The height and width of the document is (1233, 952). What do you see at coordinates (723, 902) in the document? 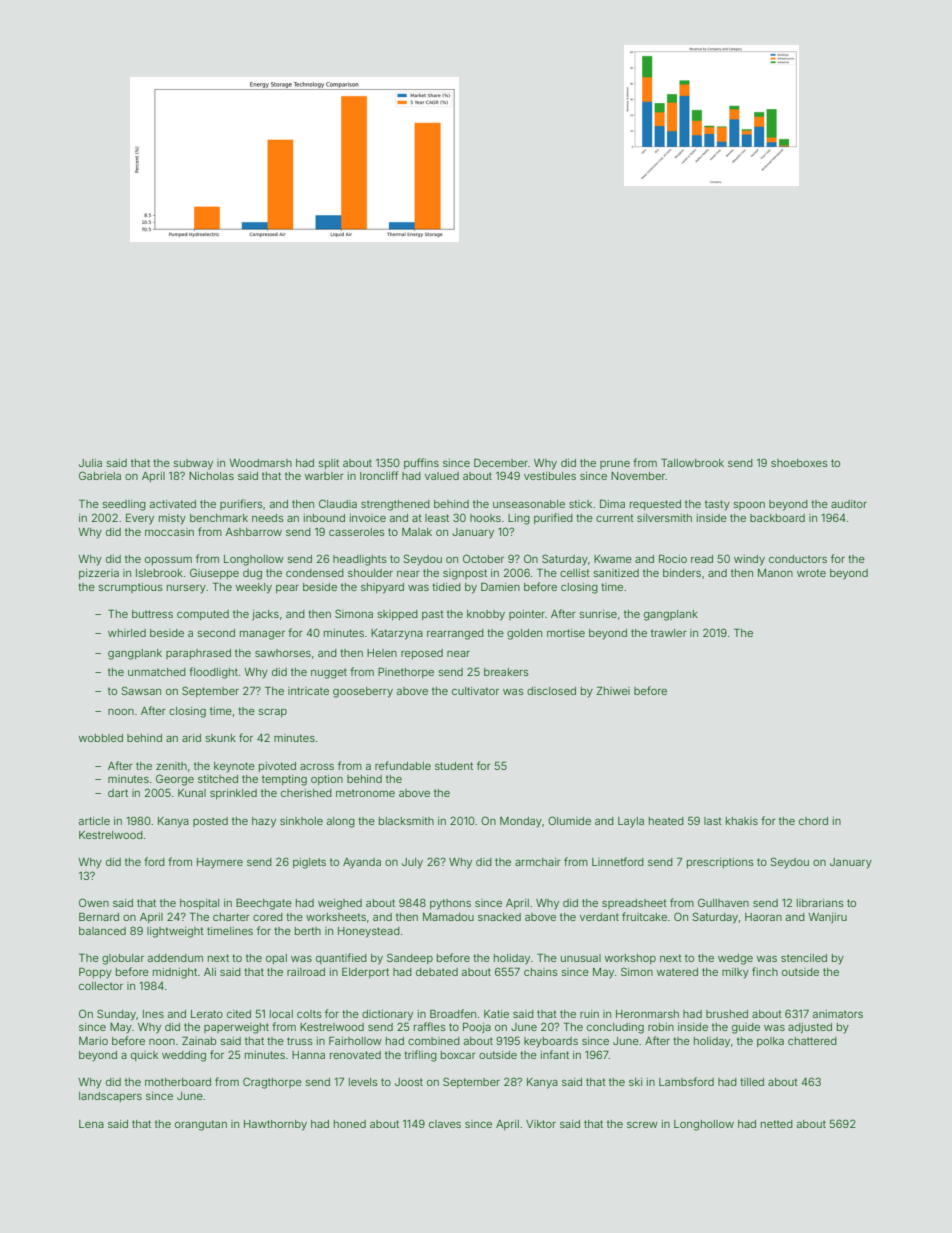
I see `Gullhaven` at bounding box center [723, 902].
